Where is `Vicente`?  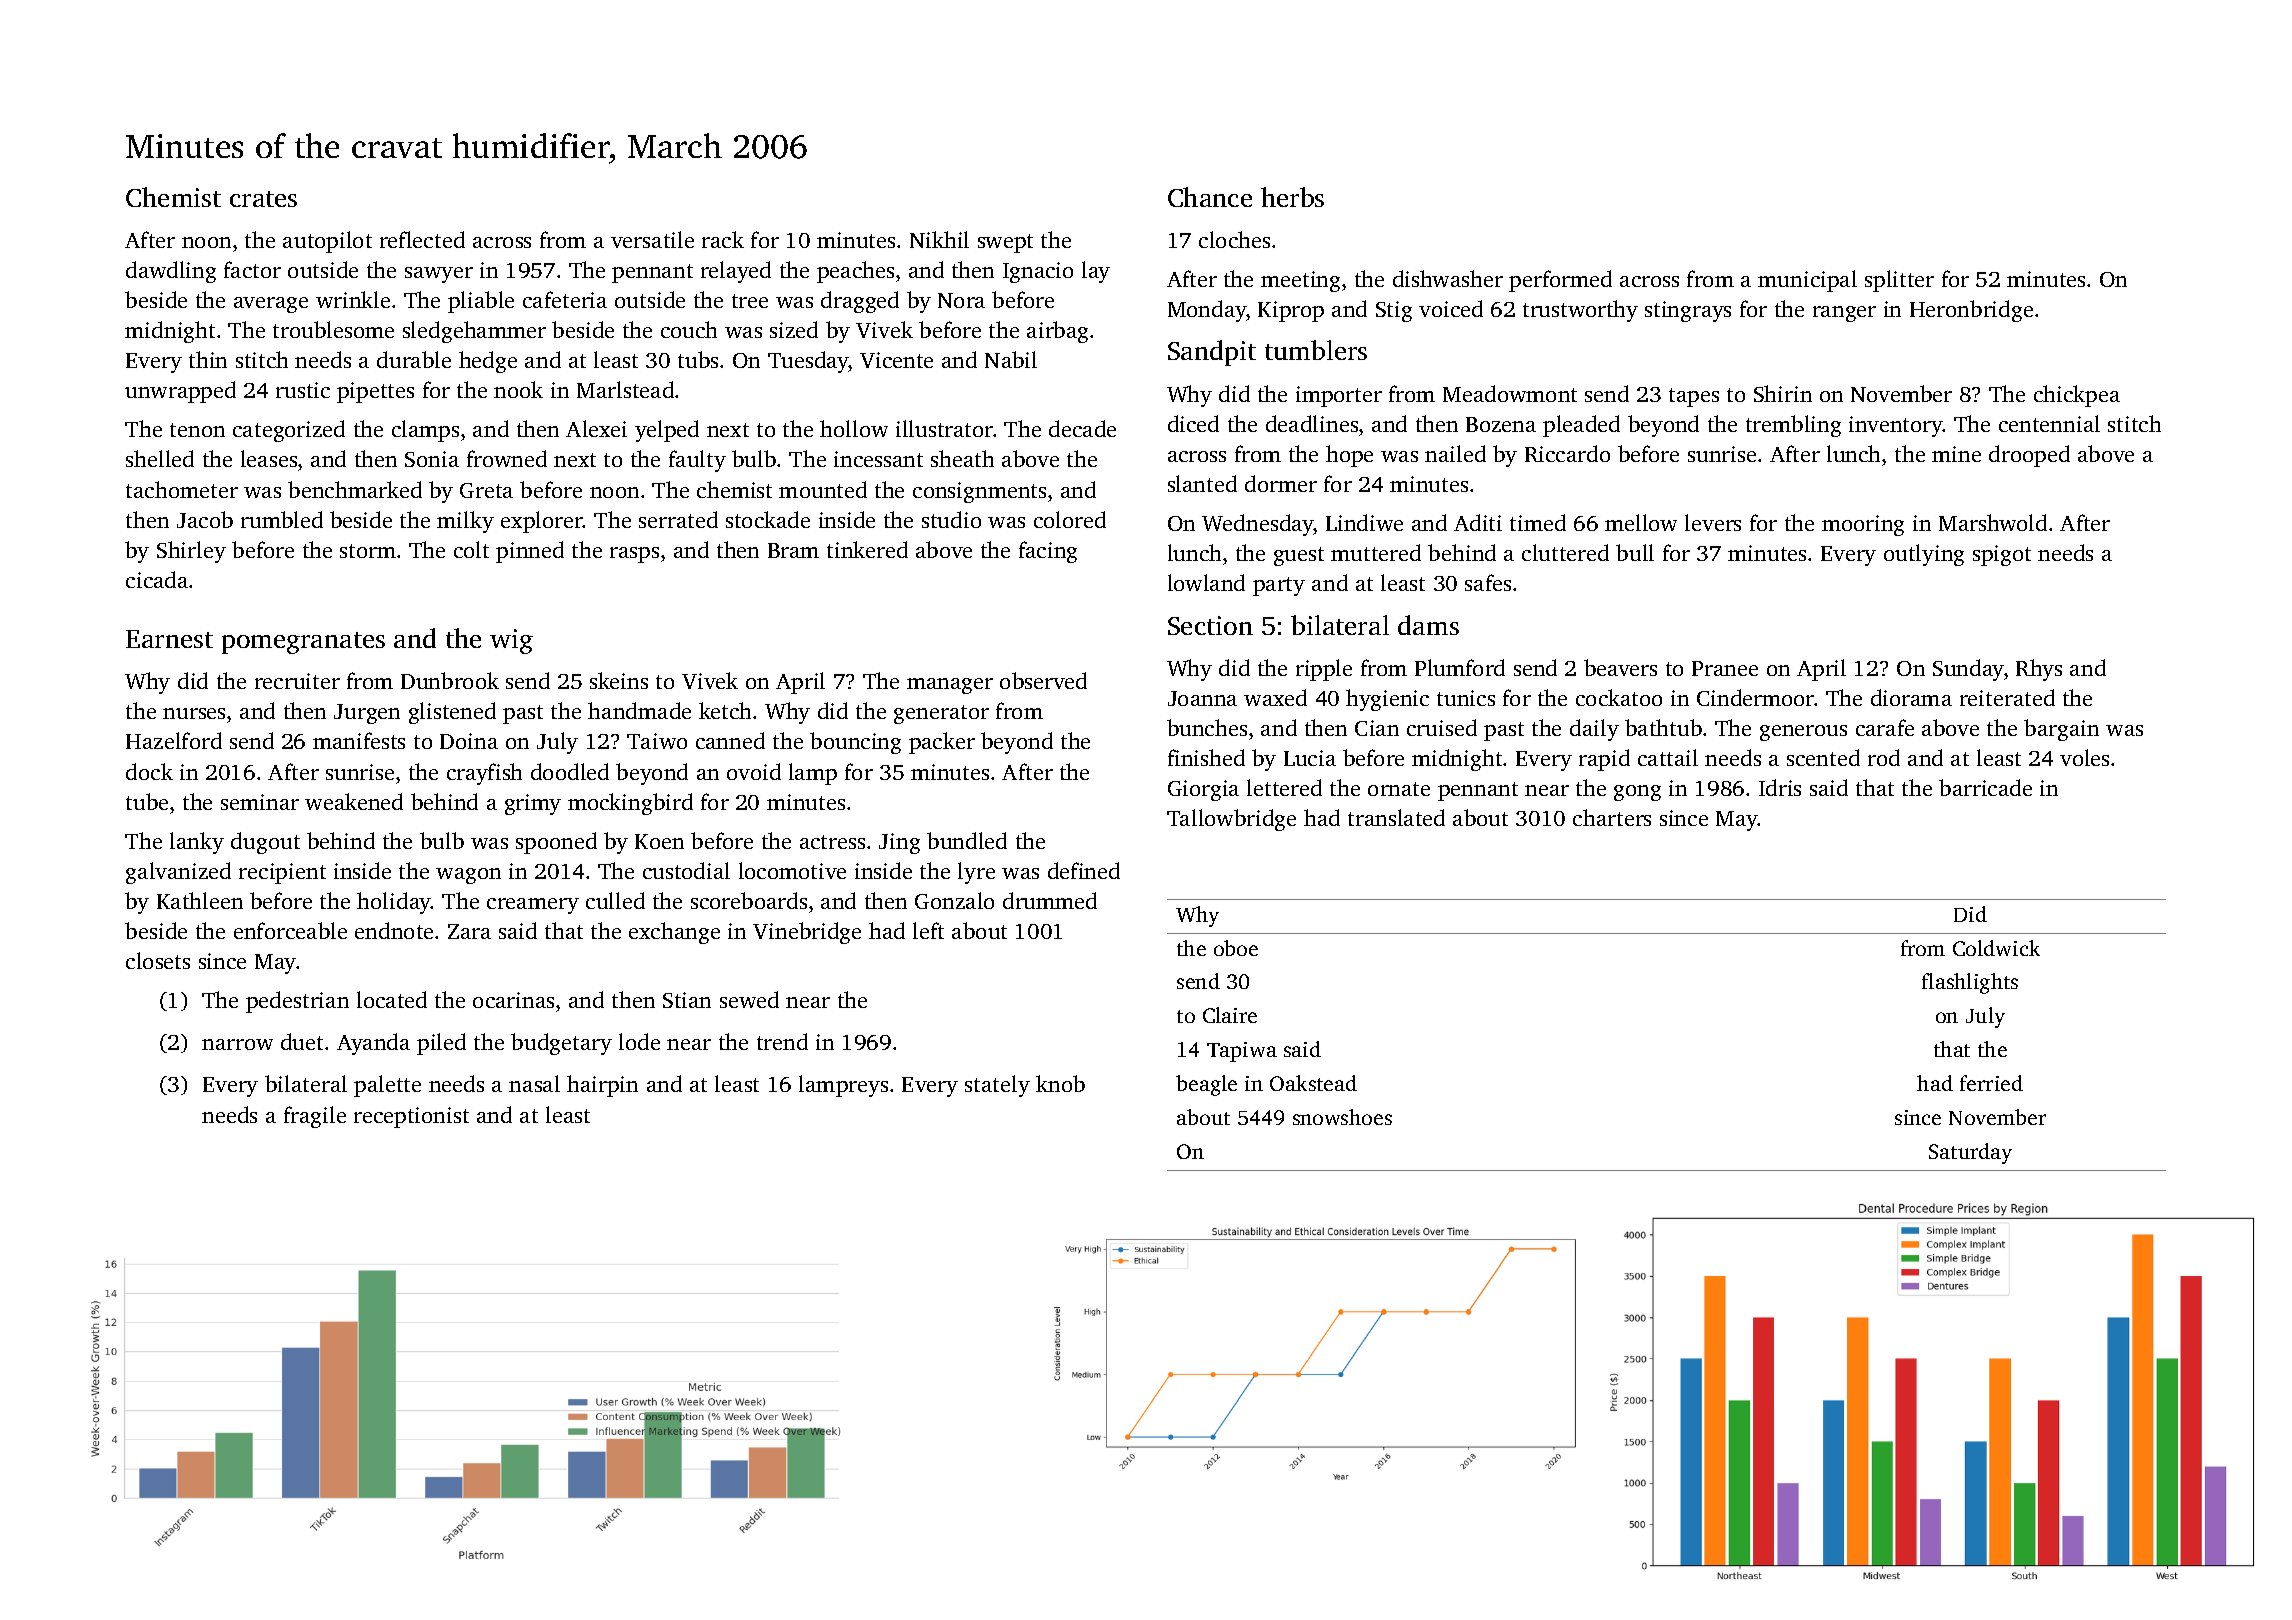
Vicente is located at coordinates (896, 360).
